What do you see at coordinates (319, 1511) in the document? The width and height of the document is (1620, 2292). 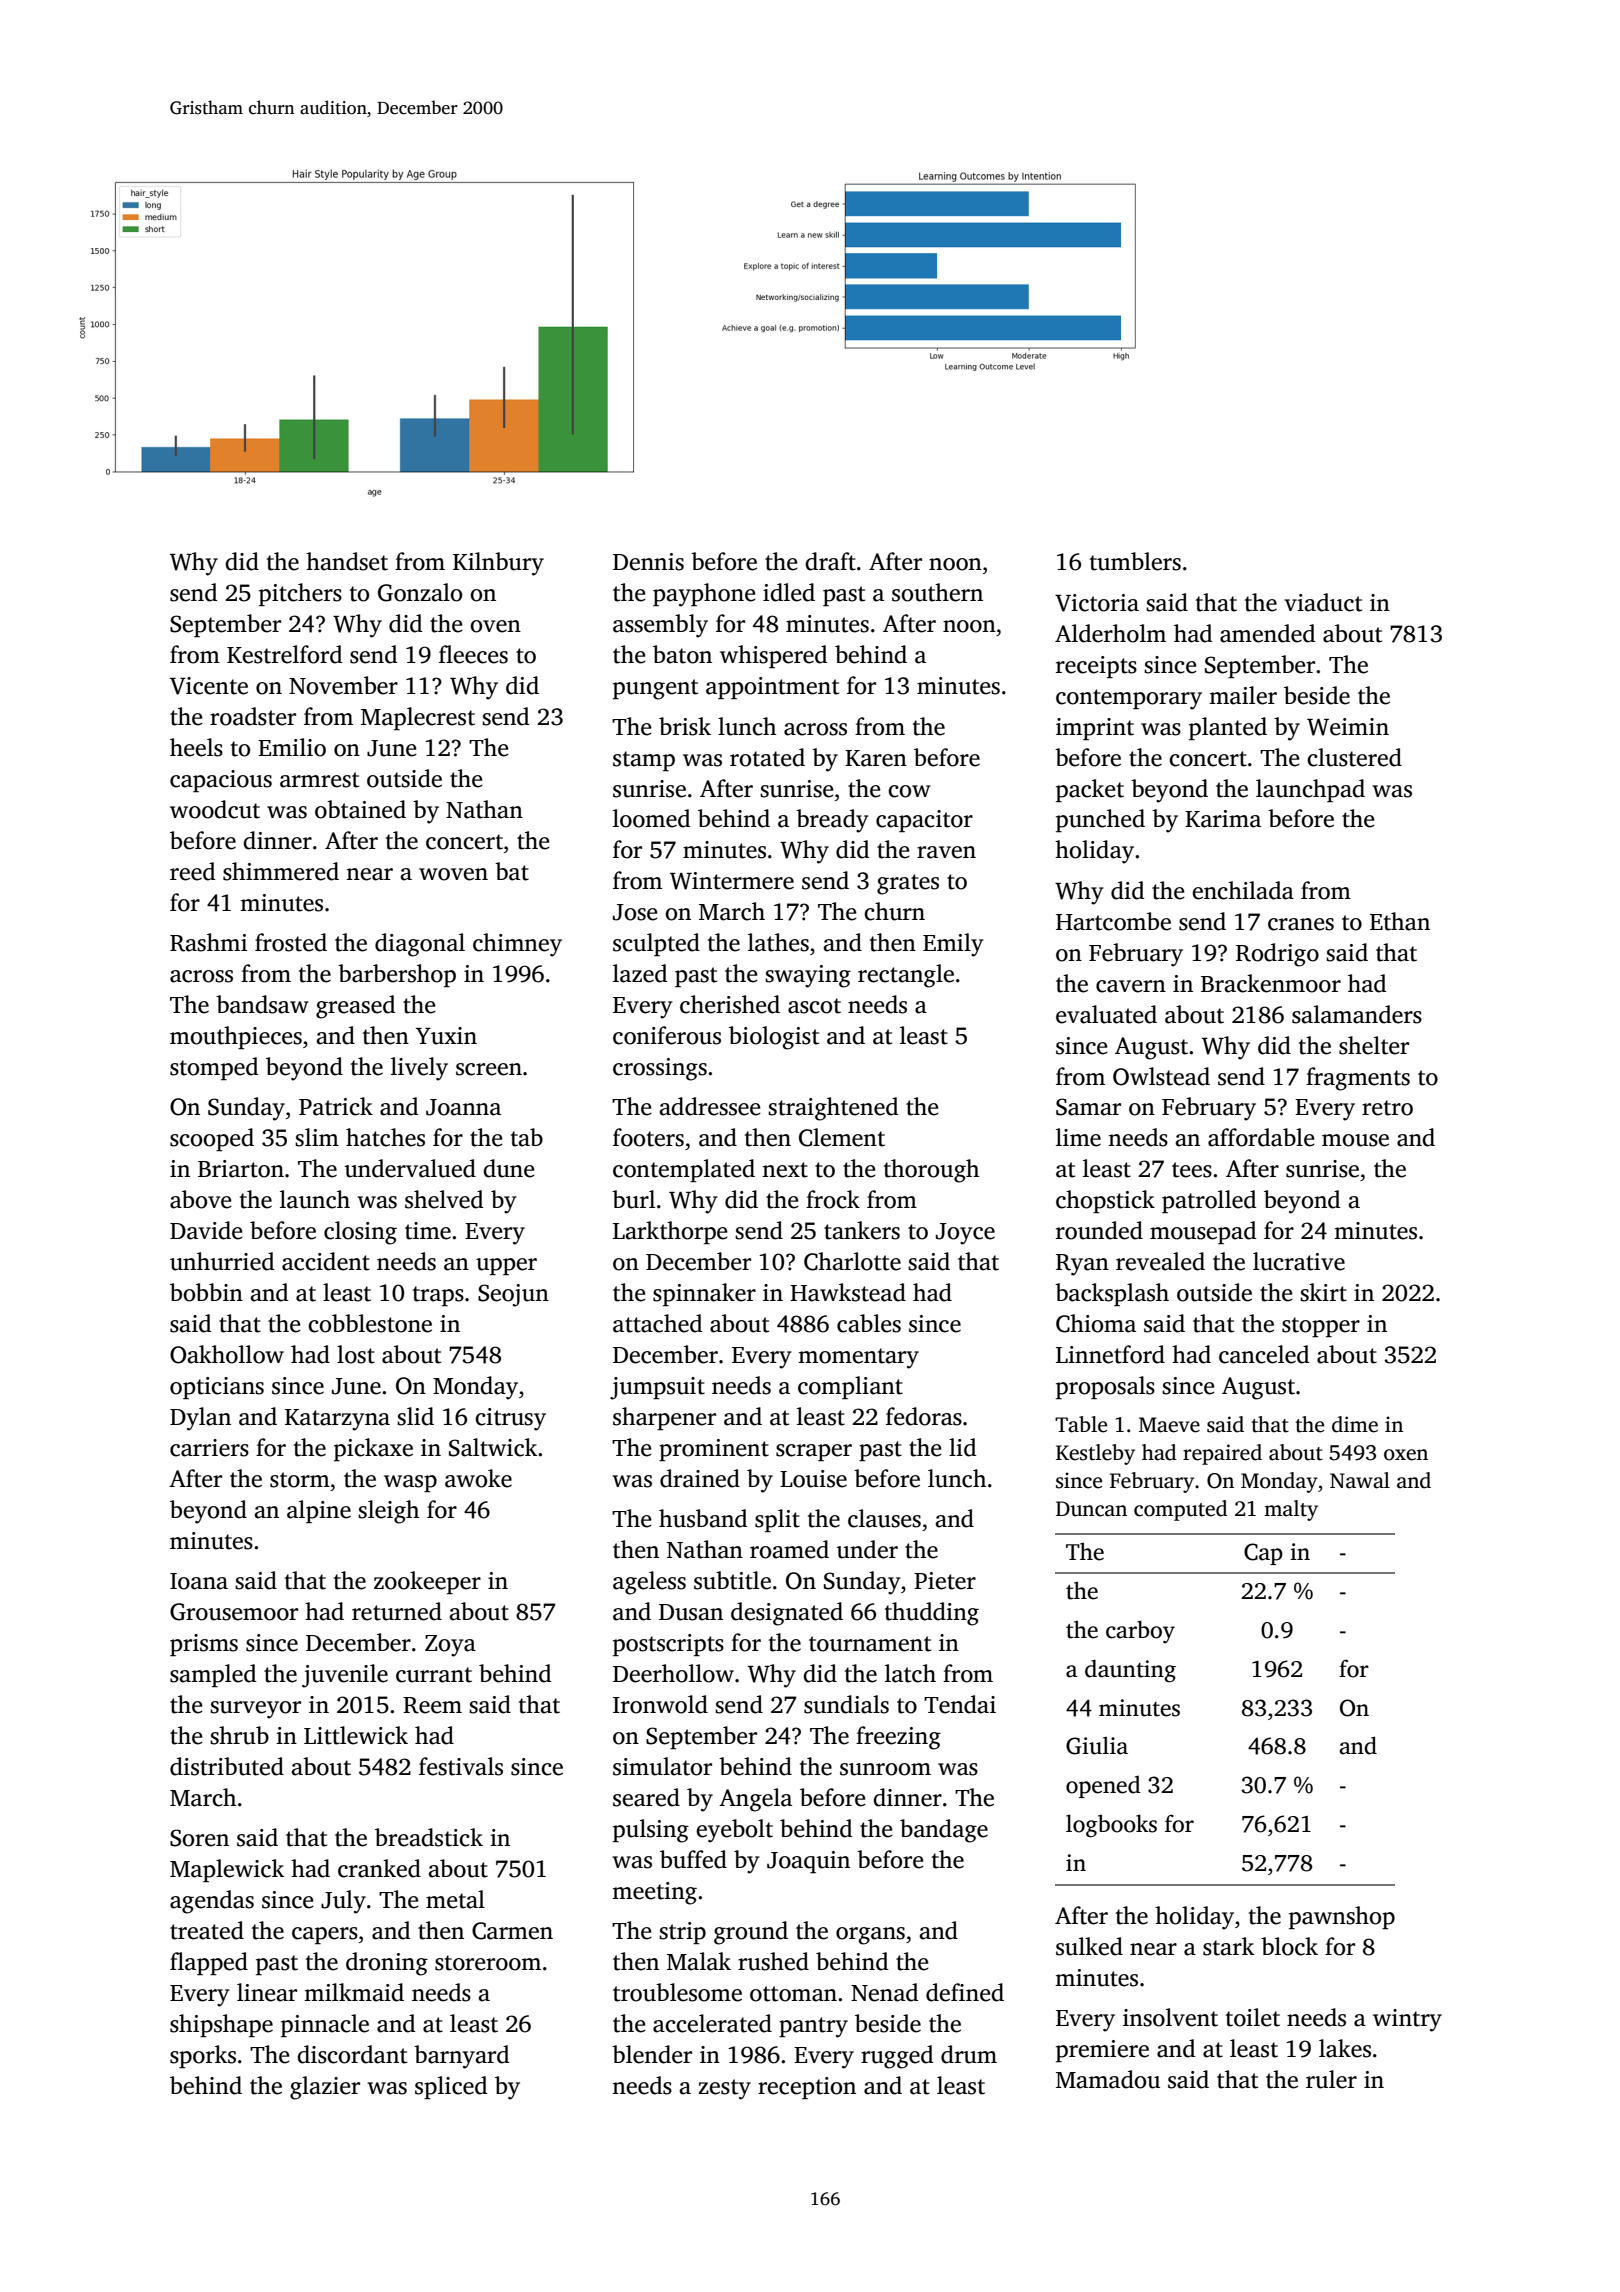 I see `alpine` at bounding box center [319, 1511].
